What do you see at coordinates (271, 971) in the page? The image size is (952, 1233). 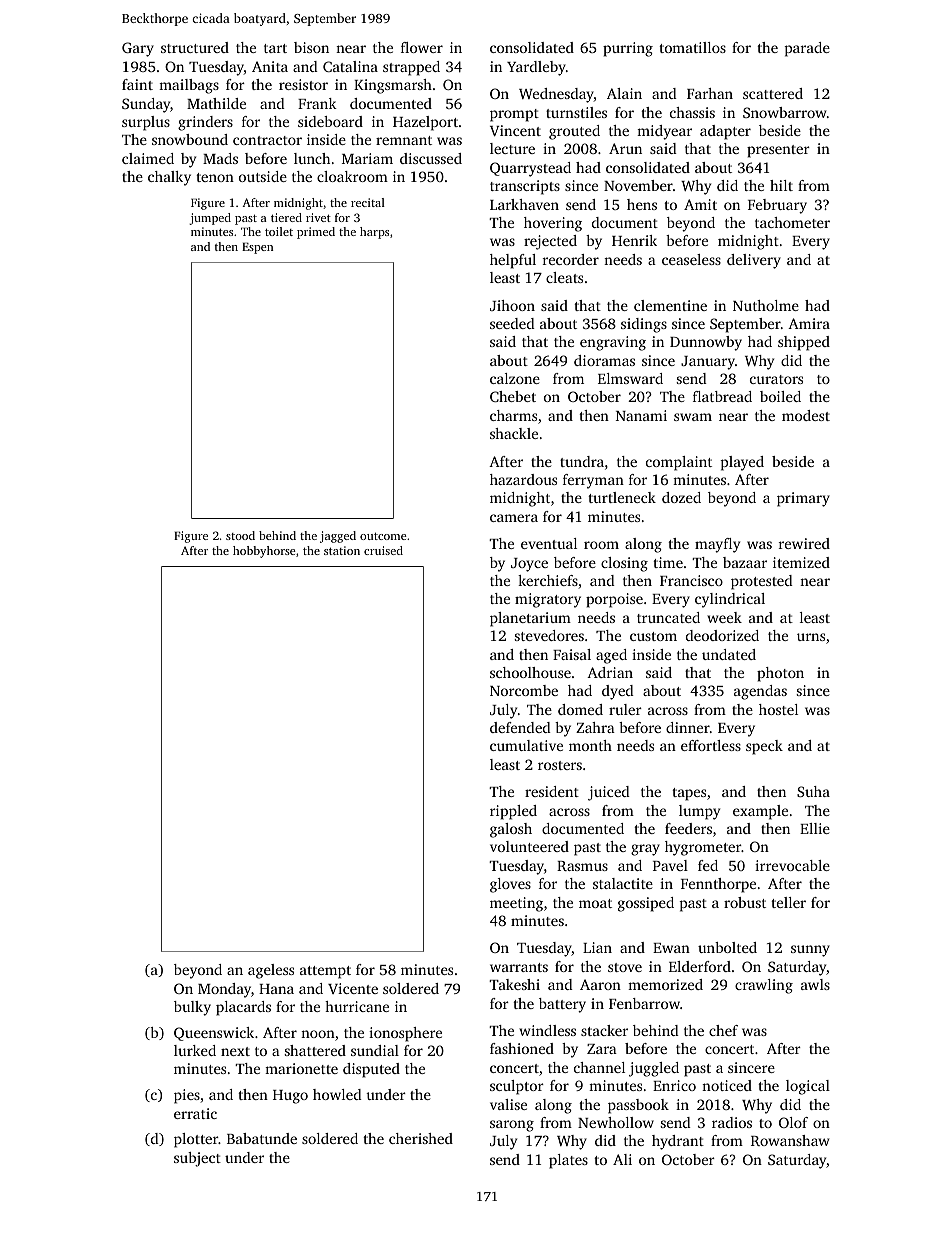 I see `ageless` at bounding box center [271, 971].
